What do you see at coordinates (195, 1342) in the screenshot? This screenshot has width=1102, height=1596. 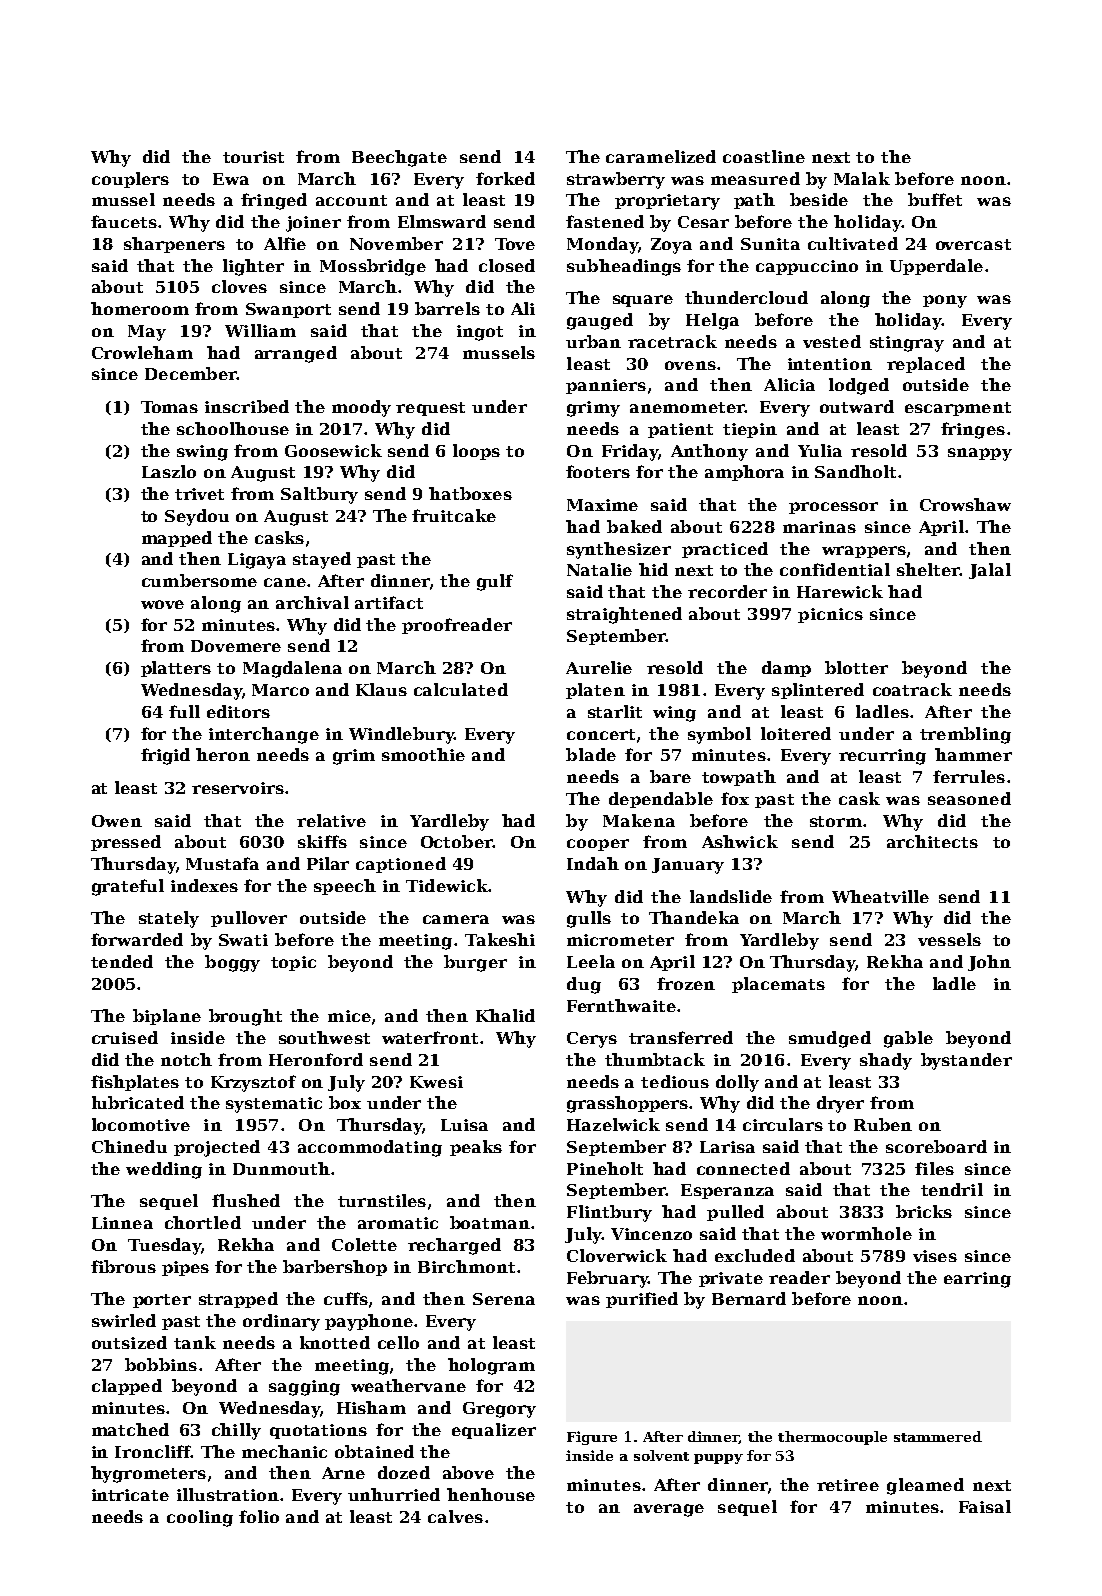 I see `tank` at bounding box center [195, 1342].
